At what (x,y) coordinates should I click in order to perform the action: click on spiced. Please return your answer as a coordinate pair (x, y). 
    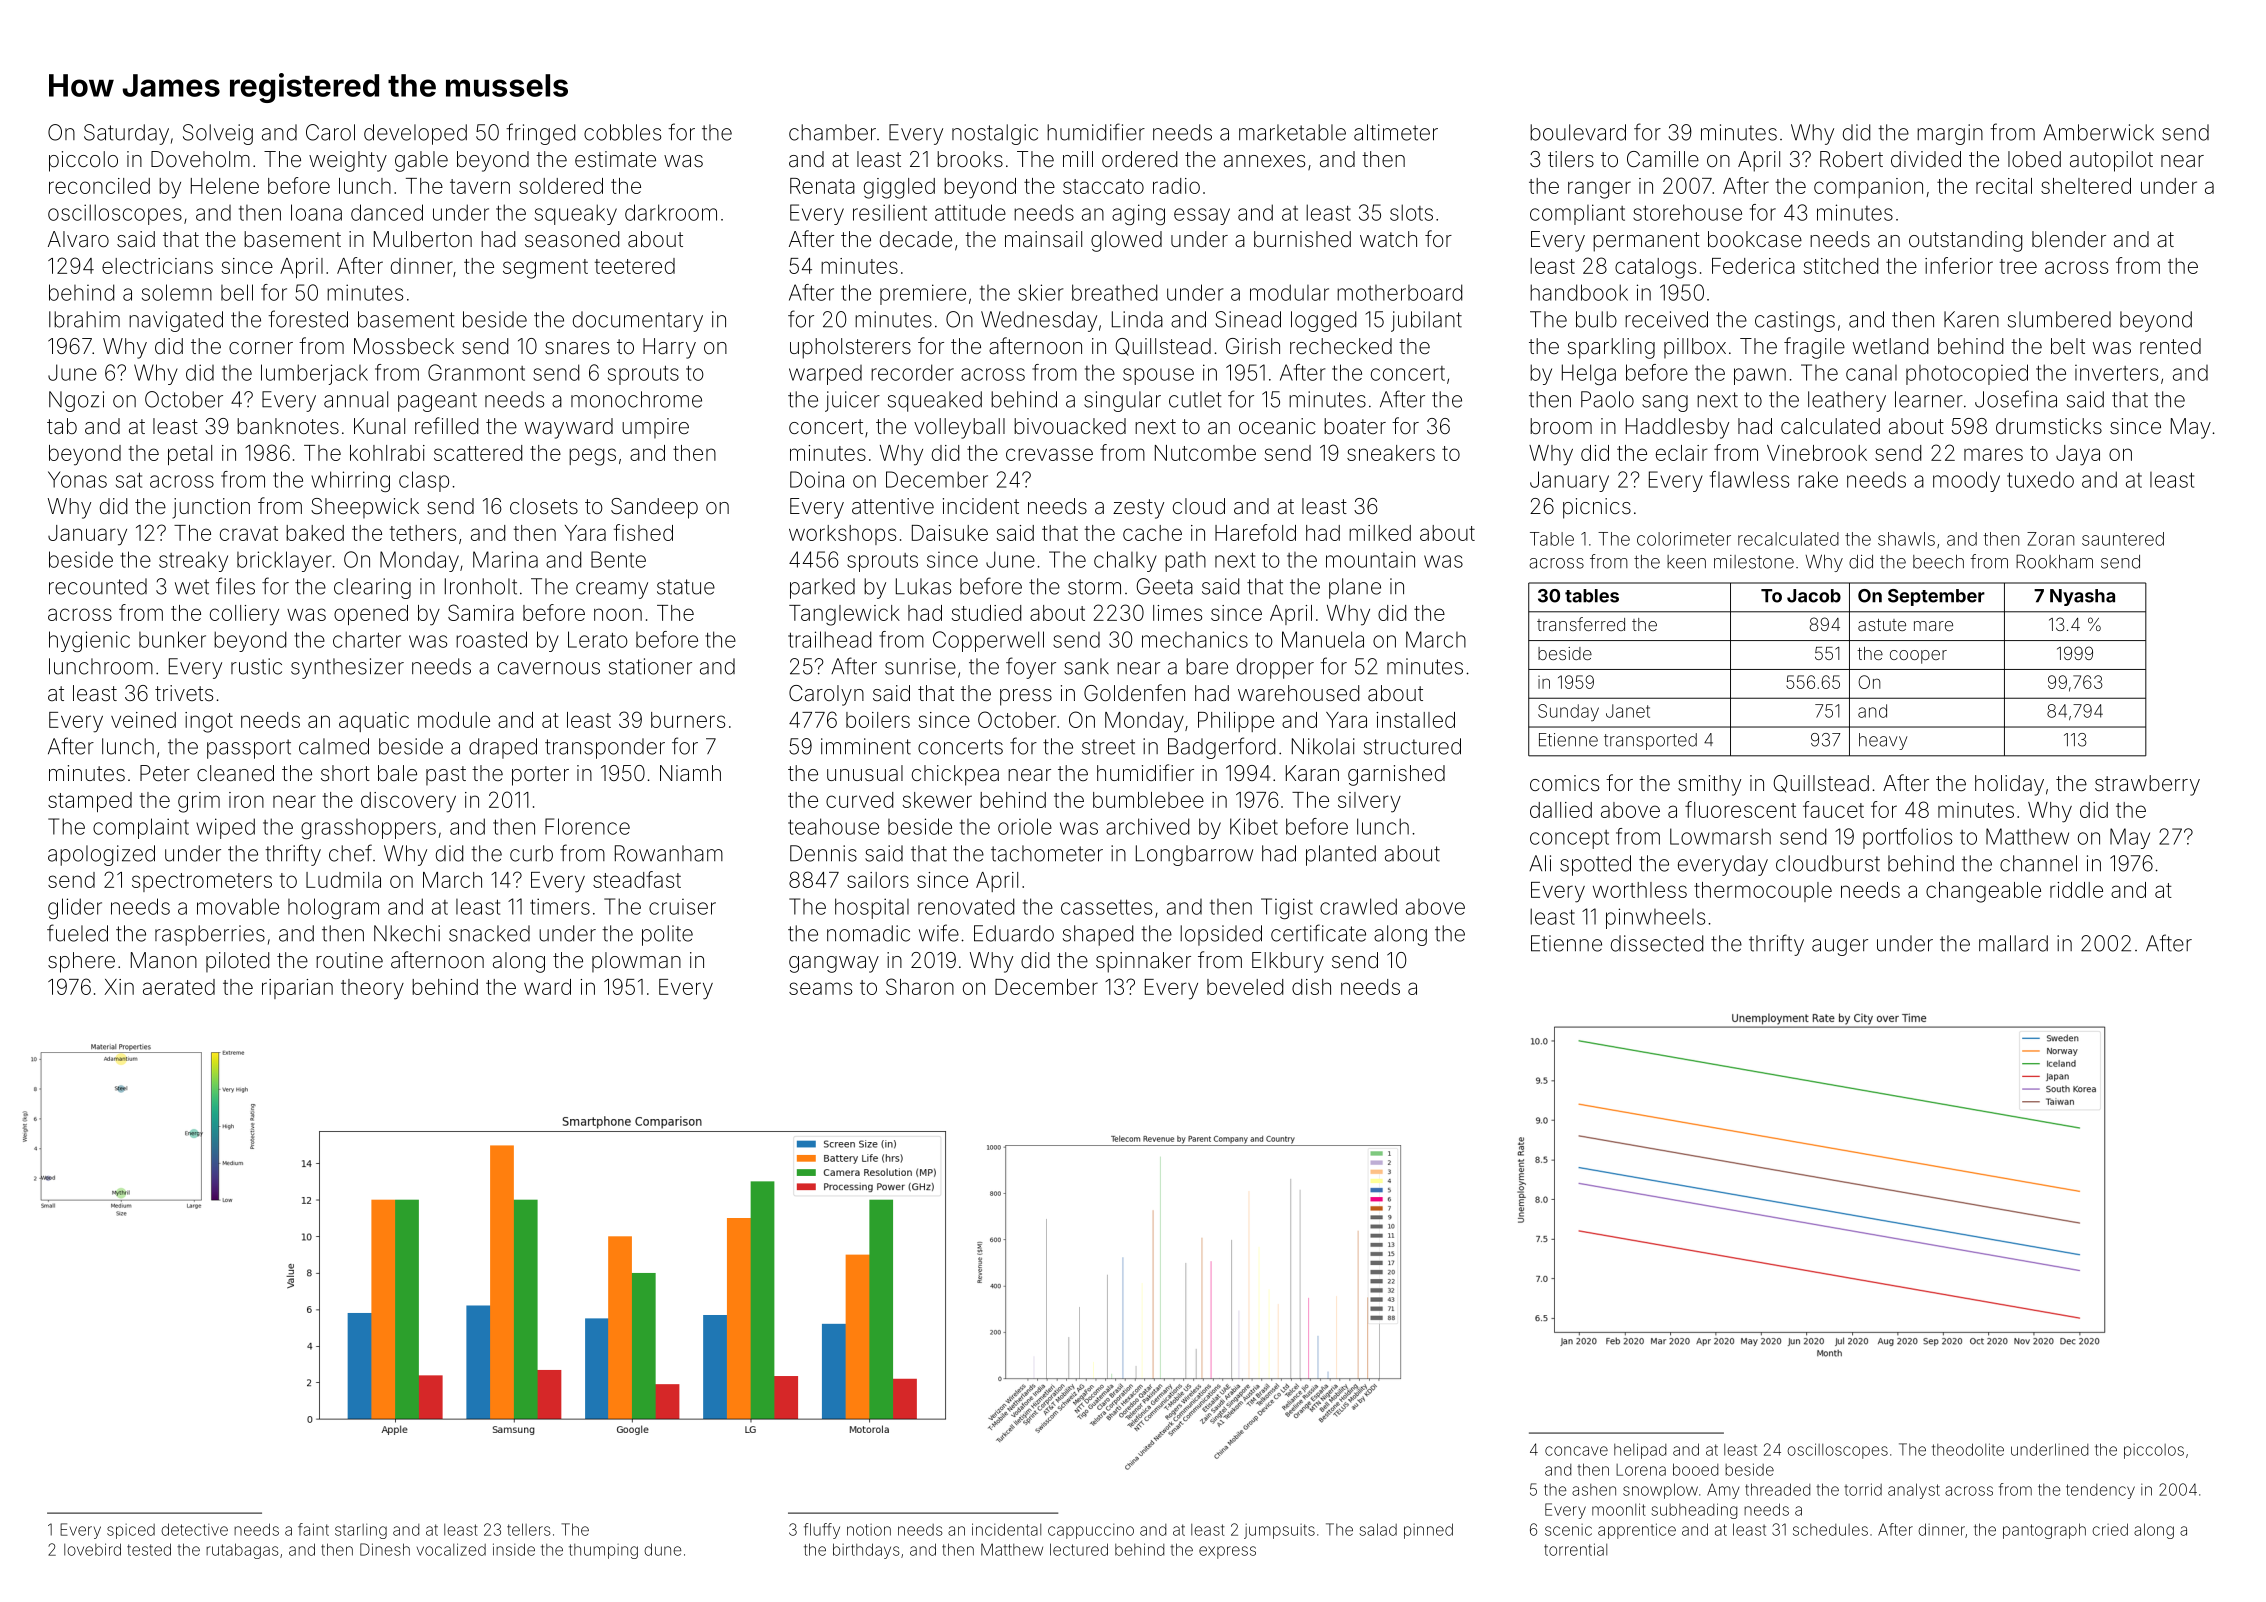
    Looking at the image, I should click on (131, 1531).
